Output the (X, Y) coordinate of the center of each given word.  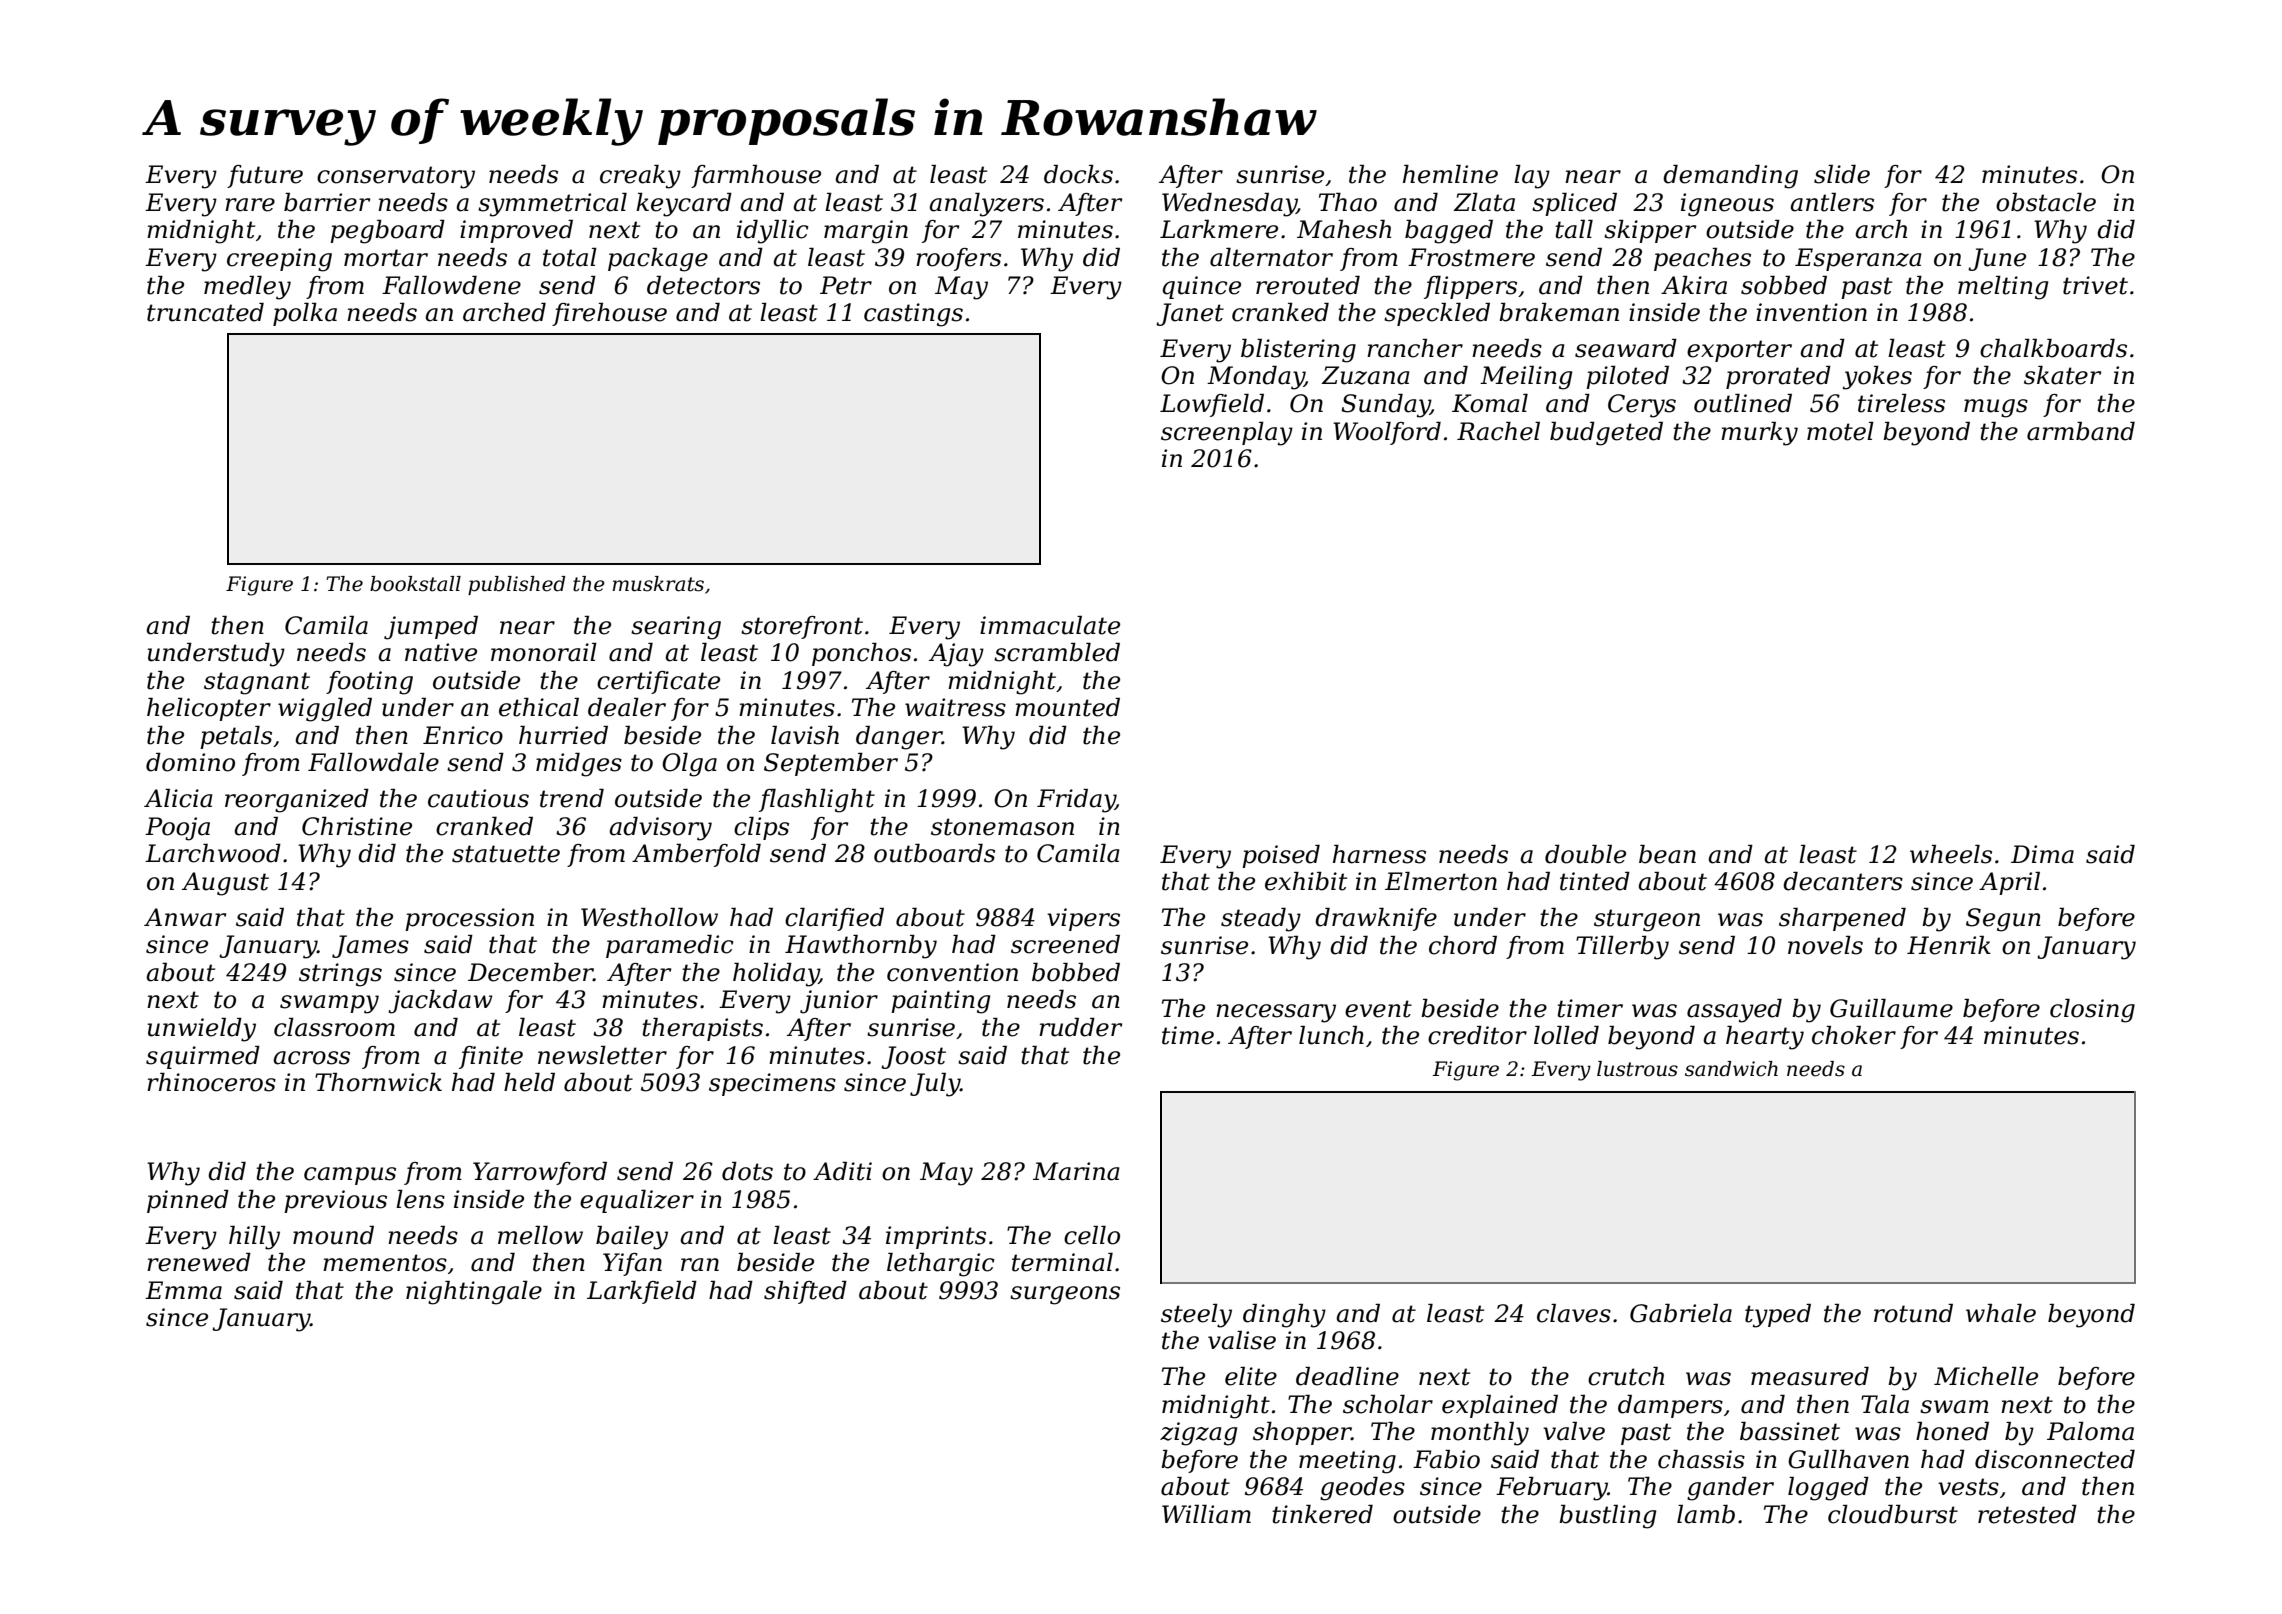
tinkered (1322, 1514)
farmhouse (756, 176)
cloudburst (1893, 1514)
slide (1842, 174)
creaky (640, 177)
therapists (702, 1029)
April (2009, 883)
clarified (834, 919)
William (1206, 1514)
